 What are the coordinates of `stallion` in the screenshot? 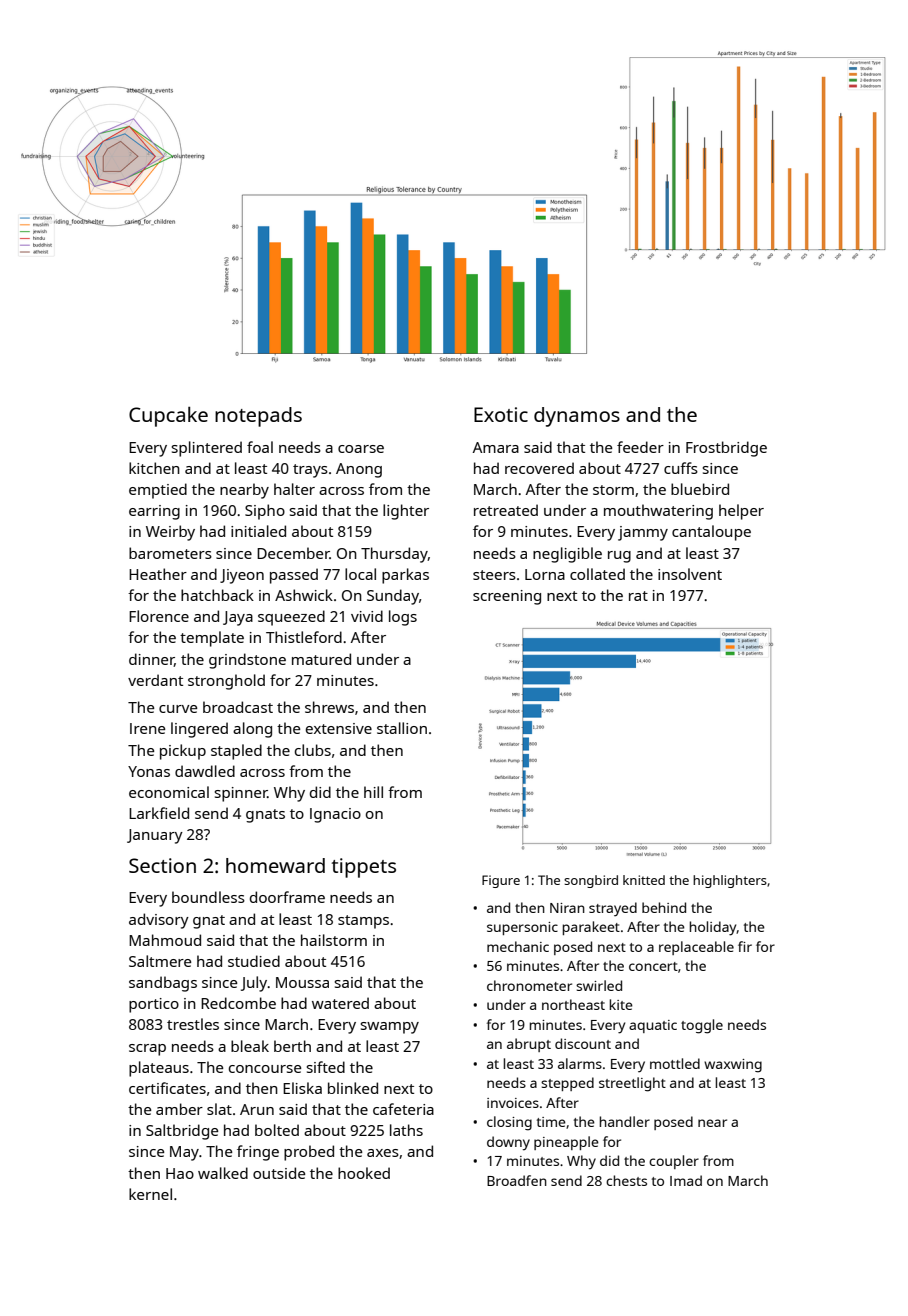 It's located at (402, 728).
